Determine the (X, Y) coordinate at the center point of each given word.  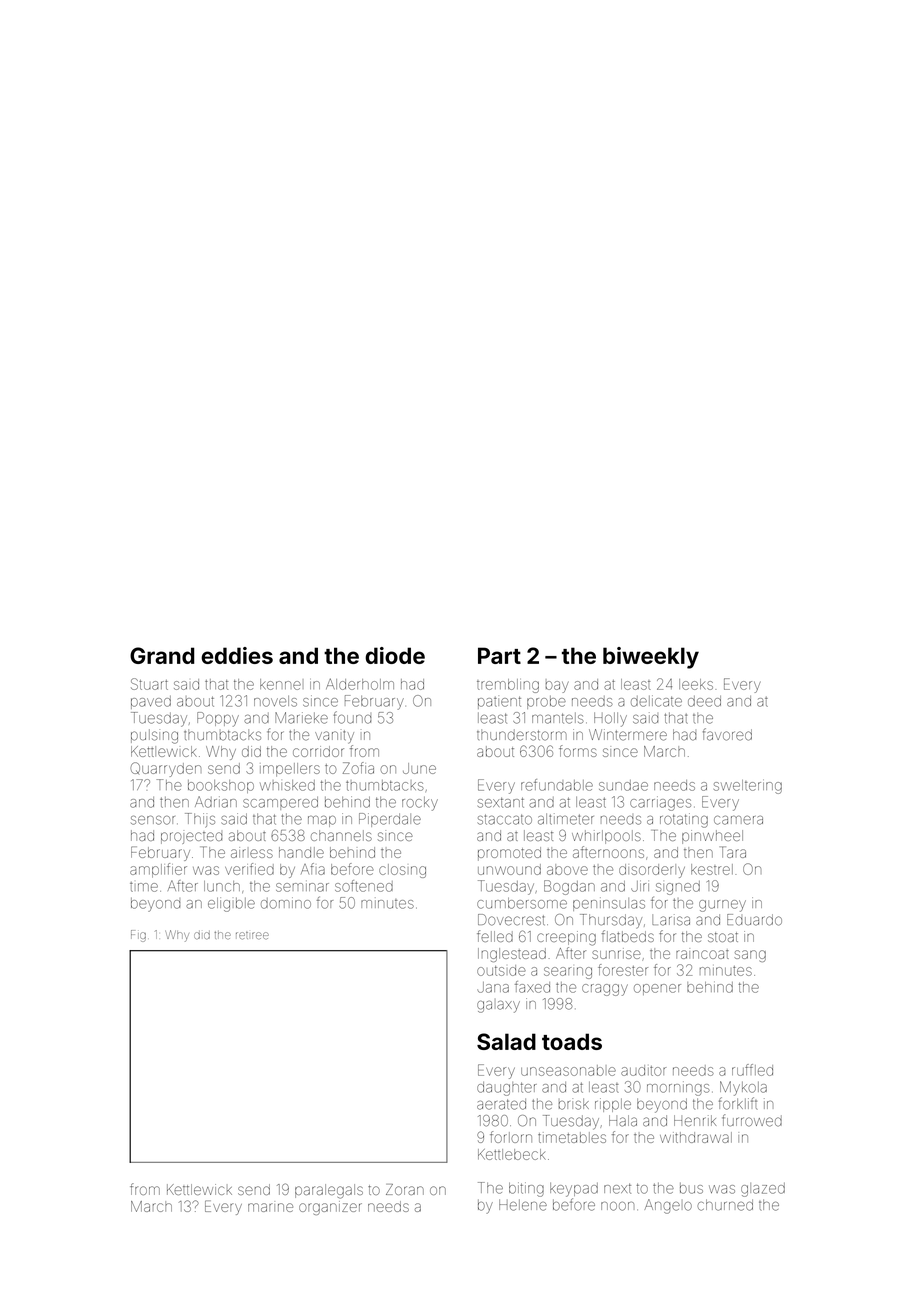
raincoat (702, 954)
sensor (153, 820)
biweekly (651, 658)
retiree (252, 935)
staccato (505, 819)
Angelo (668, 1206)
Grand (162, 655)
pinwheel (712, 837)
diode (395, 655)
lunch (222, 886)
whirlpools (606, 837)
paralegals (329, 1191)
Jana (493, 987)
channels (341, 835)
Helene (523, 1205)
